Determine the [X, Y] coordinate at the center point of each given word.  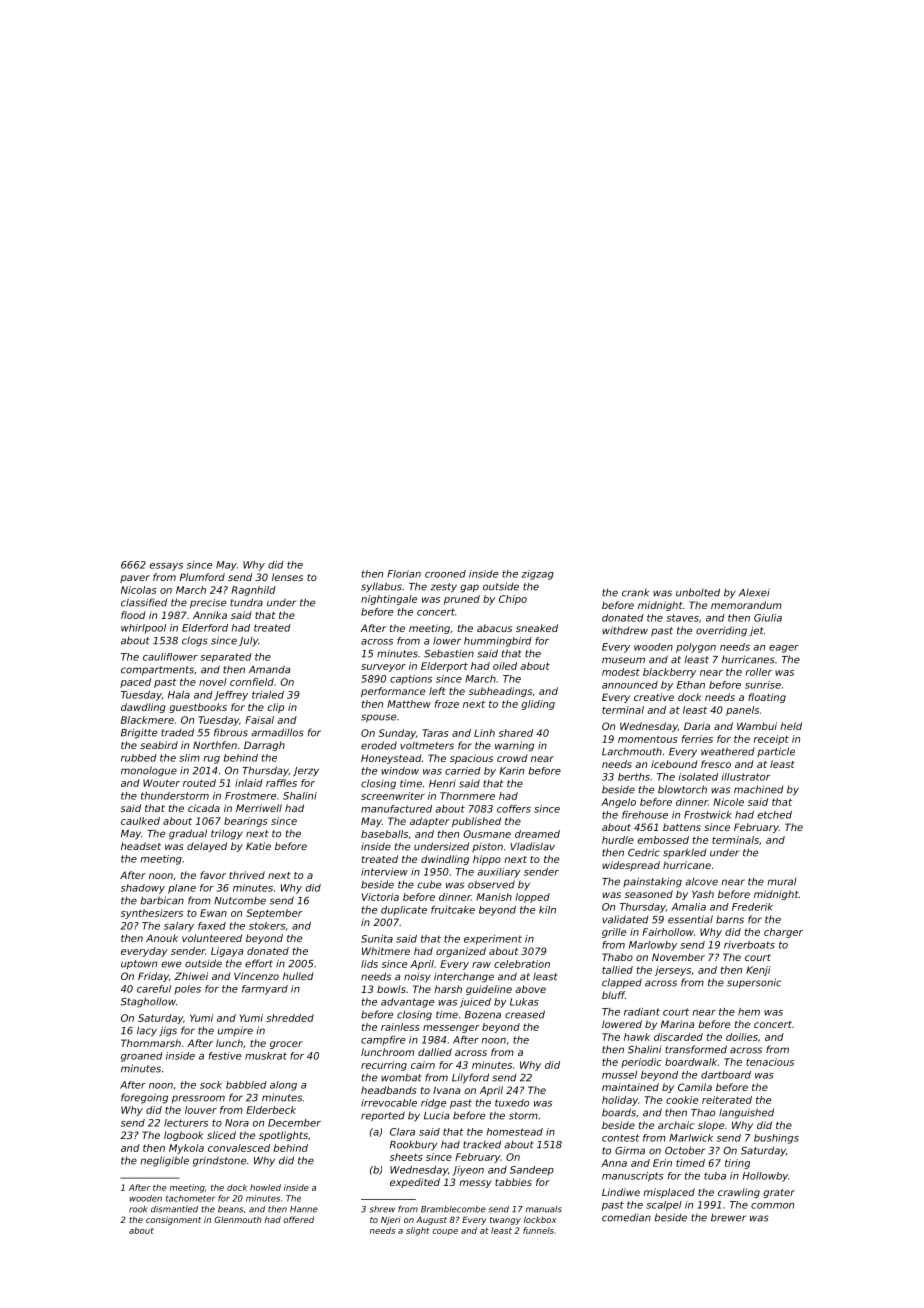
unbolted [698, 592]
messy [475, 1184]
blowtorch [682, 789]
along [283, 1086]
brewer [728, 1217]
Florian [404, 574]
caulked [140, 821]
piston [487, 847]
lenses [287, 577]
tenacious [770, 1062]
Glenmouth [238, 1219]
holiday [620, 1101]
